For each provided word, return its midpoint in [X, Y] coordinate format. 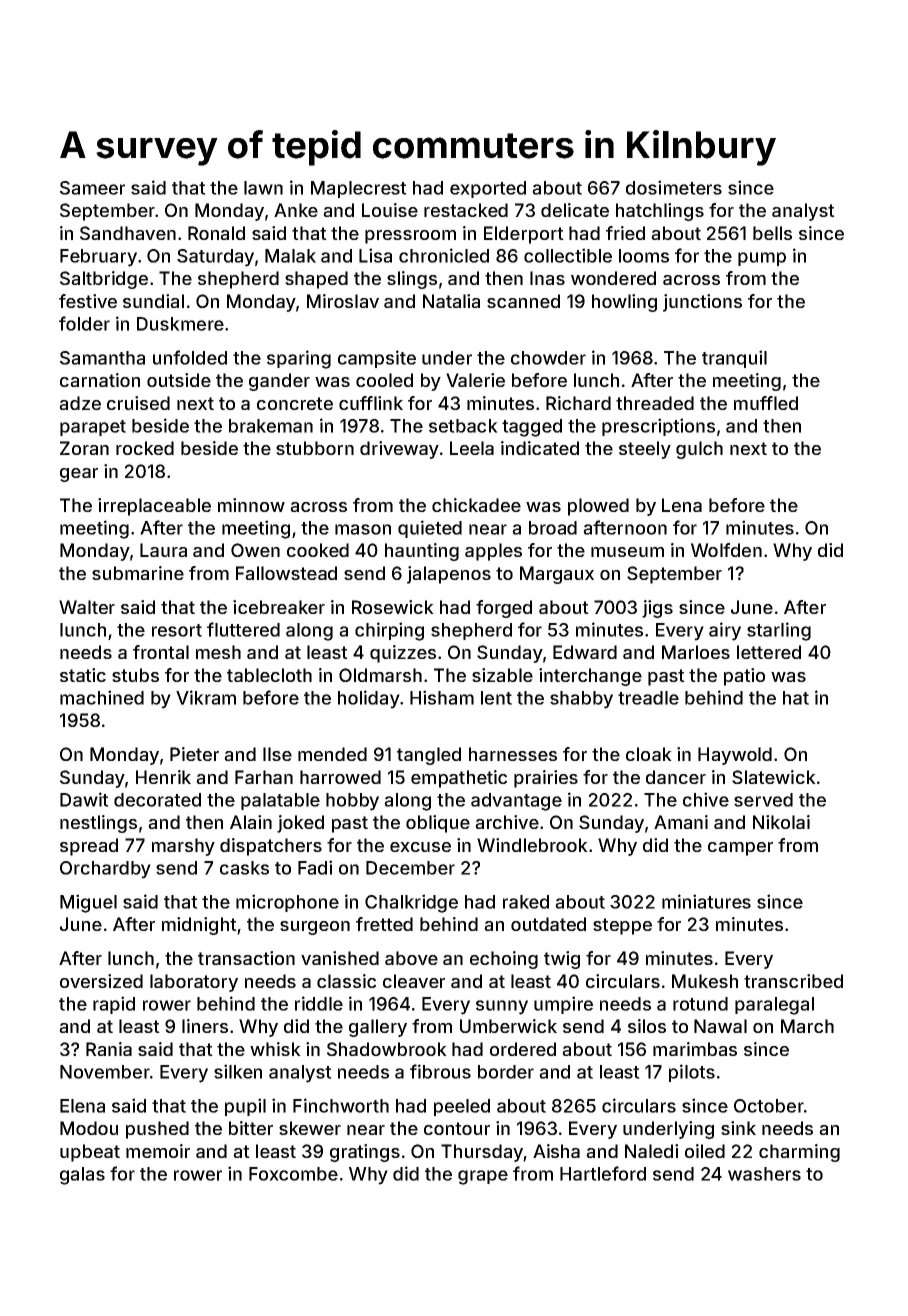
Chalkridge [411, 903]
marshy [183, 847]
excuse [420, 847]
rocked [145, 448]
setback [463, 426]
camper [740, 849]
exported [488, 189]
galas [82, 1176]
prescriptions [658, 427]
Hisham [442, 697]
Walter [87, 607]
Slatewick [774, 777]
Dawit [84, 799]
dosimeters [674, 187]
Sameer [92, 188]
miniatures [706, 901]
